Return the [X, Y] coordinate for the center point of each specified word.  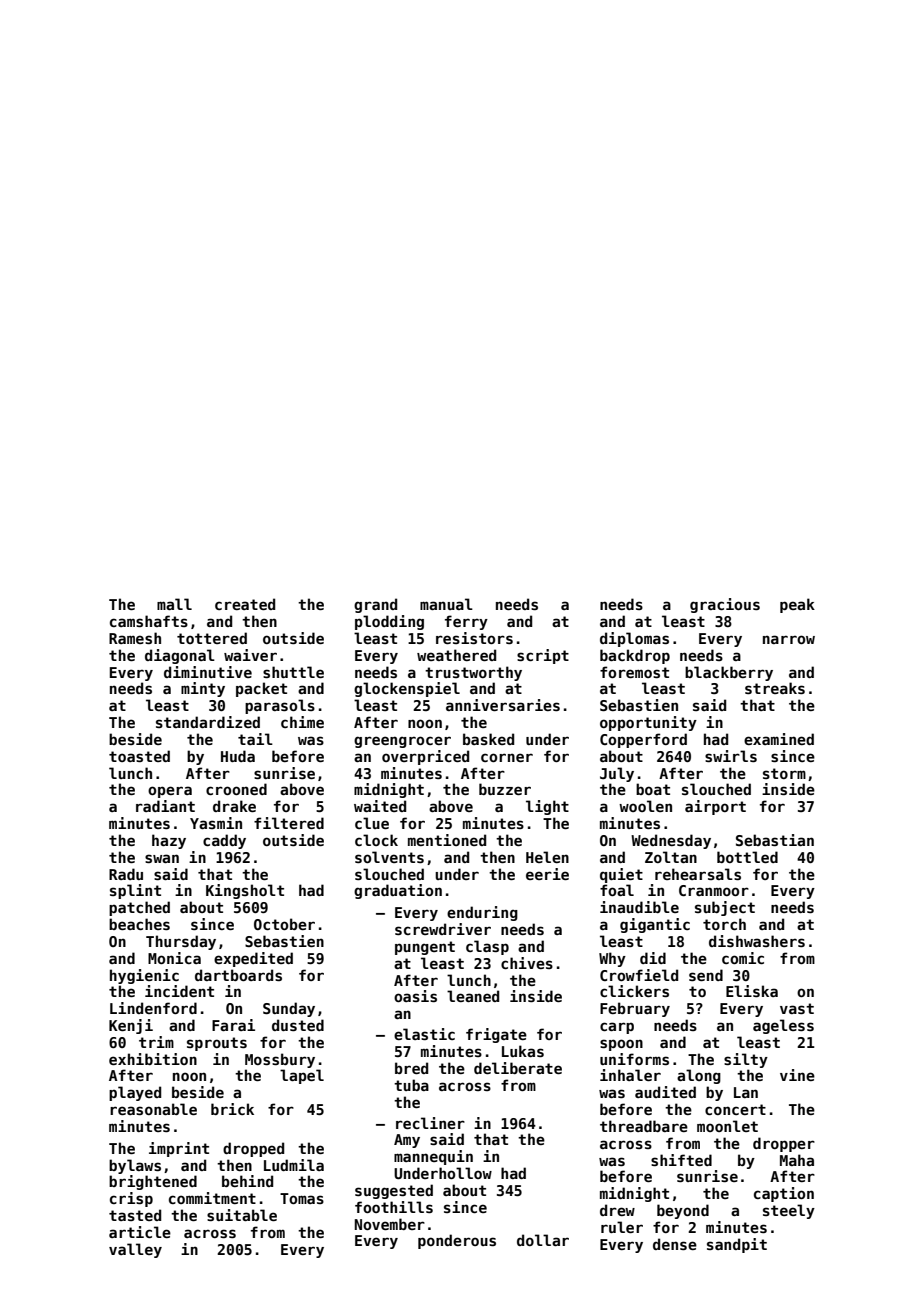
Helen [547, 857]
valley [135, 1250]
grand [375, 605]
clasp [487, 947]
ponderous [457, 1241]
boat [653, 789]
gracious [725, 605]
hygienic [144, 976]
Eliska [752, 991]
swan [162, 858]
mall [174, 604]
